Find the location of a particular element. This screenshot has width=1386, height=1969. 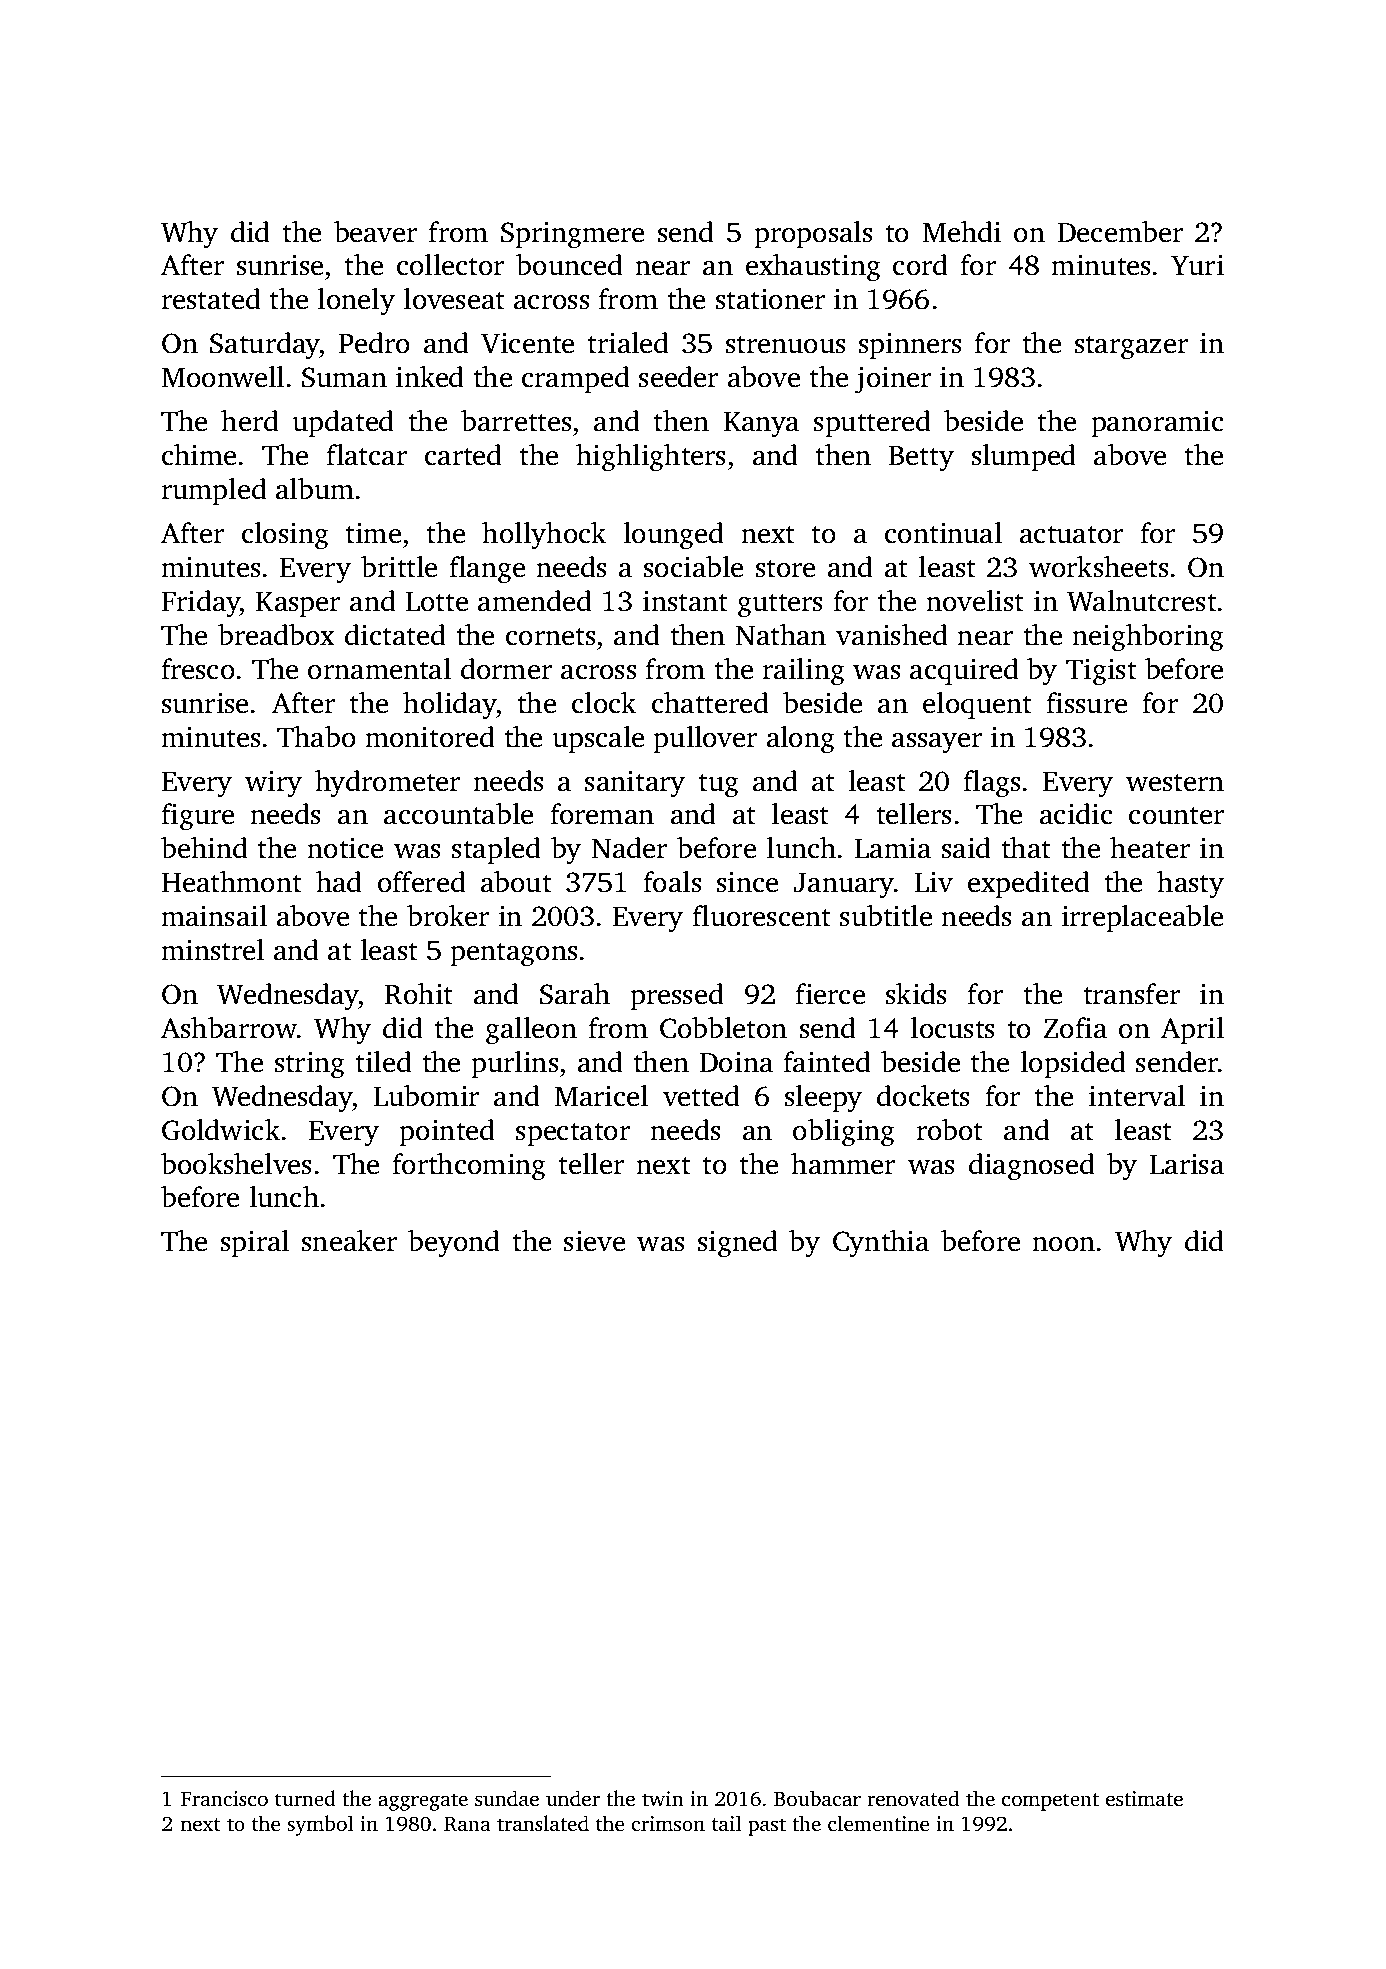

railing is located at coordinates (803, 672).
